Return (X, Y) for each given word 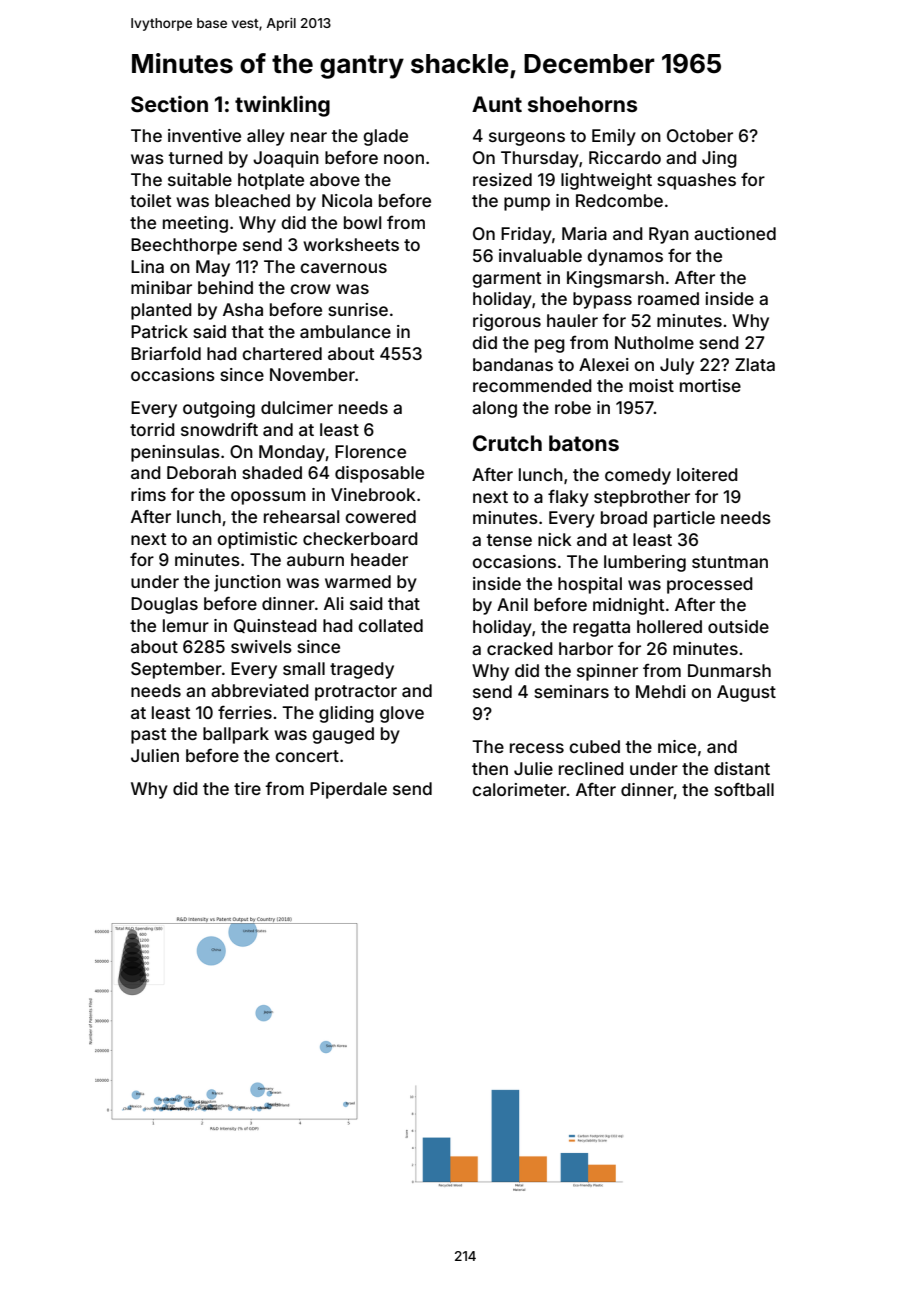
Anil (512, 604)
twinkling (282, 106)
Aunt (497, 104)
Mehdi (661, 691)
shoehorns (582, 104)
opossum (268, 498)
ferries (245, 712)
